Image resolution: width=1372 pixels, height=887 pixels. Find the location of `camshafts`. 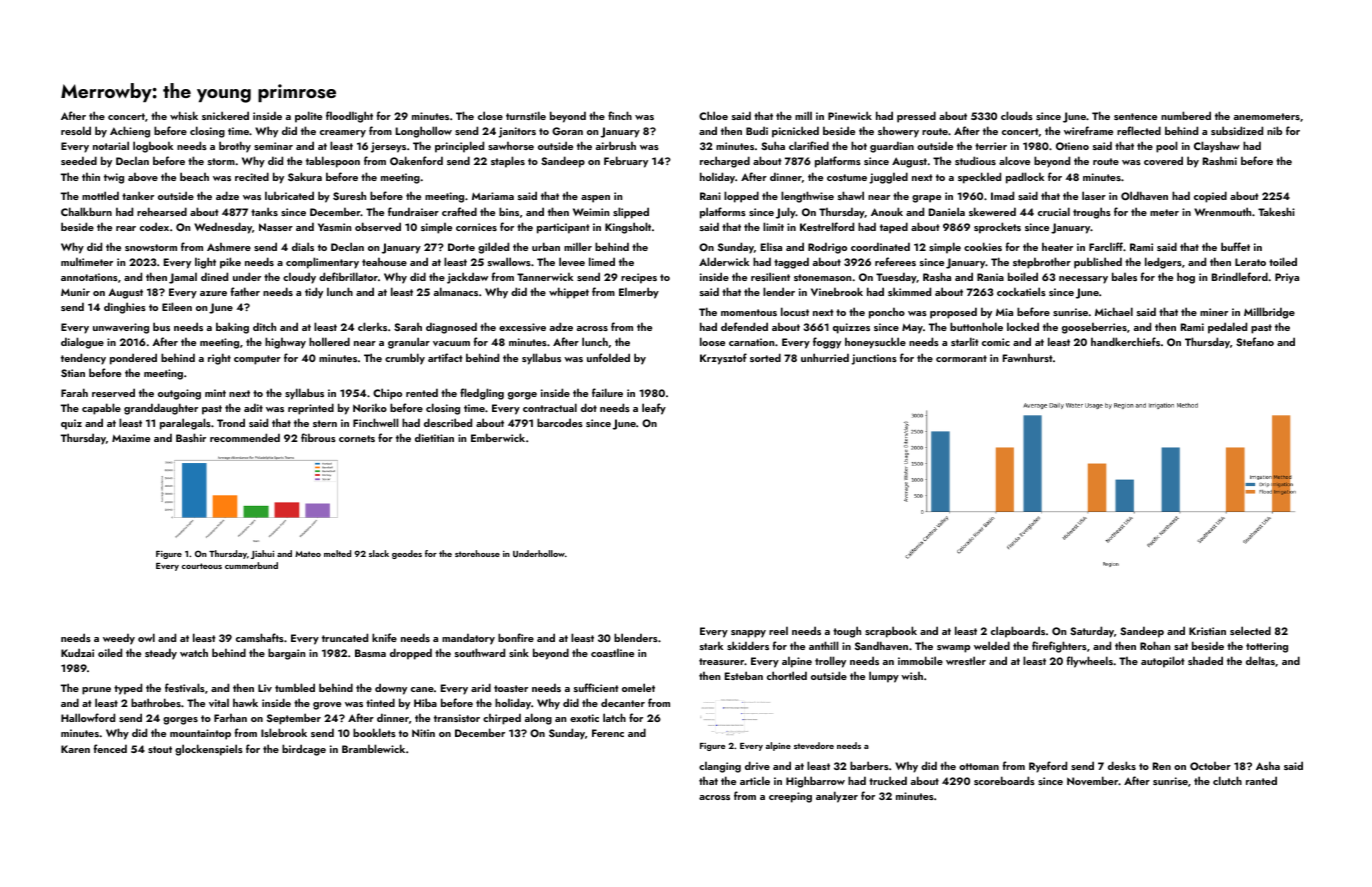

camshafts is located at coordinates (260, 637).
